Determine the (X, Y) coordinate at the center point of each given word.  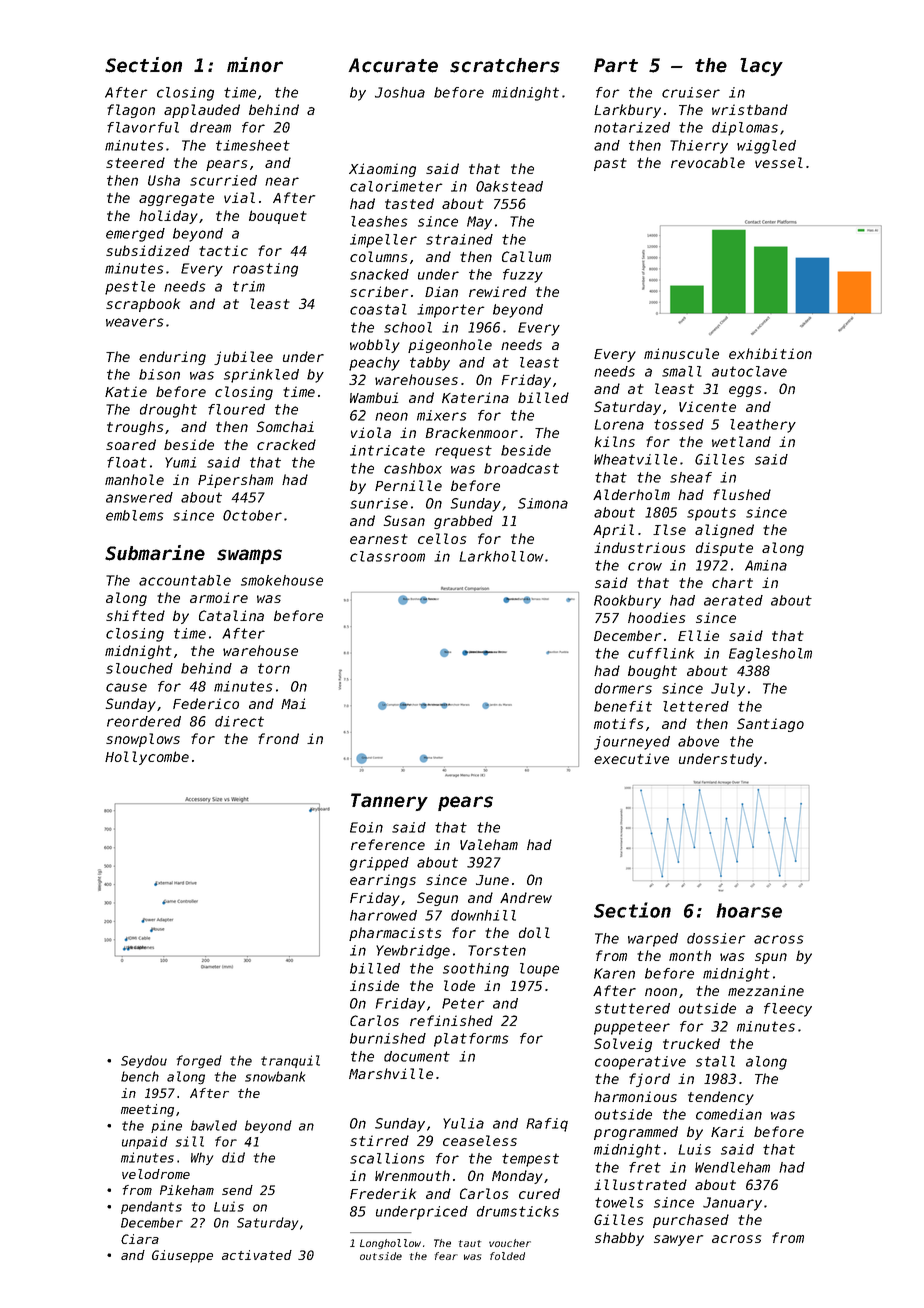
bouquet (278, 217)
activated (257, 1255)
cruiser (691, 92)
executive (631, 758)
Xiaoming (382, 170)
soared (131, 444)
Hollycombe (147, 758)
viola (371, 432)
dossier (716, 938)
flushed (742, 494)
